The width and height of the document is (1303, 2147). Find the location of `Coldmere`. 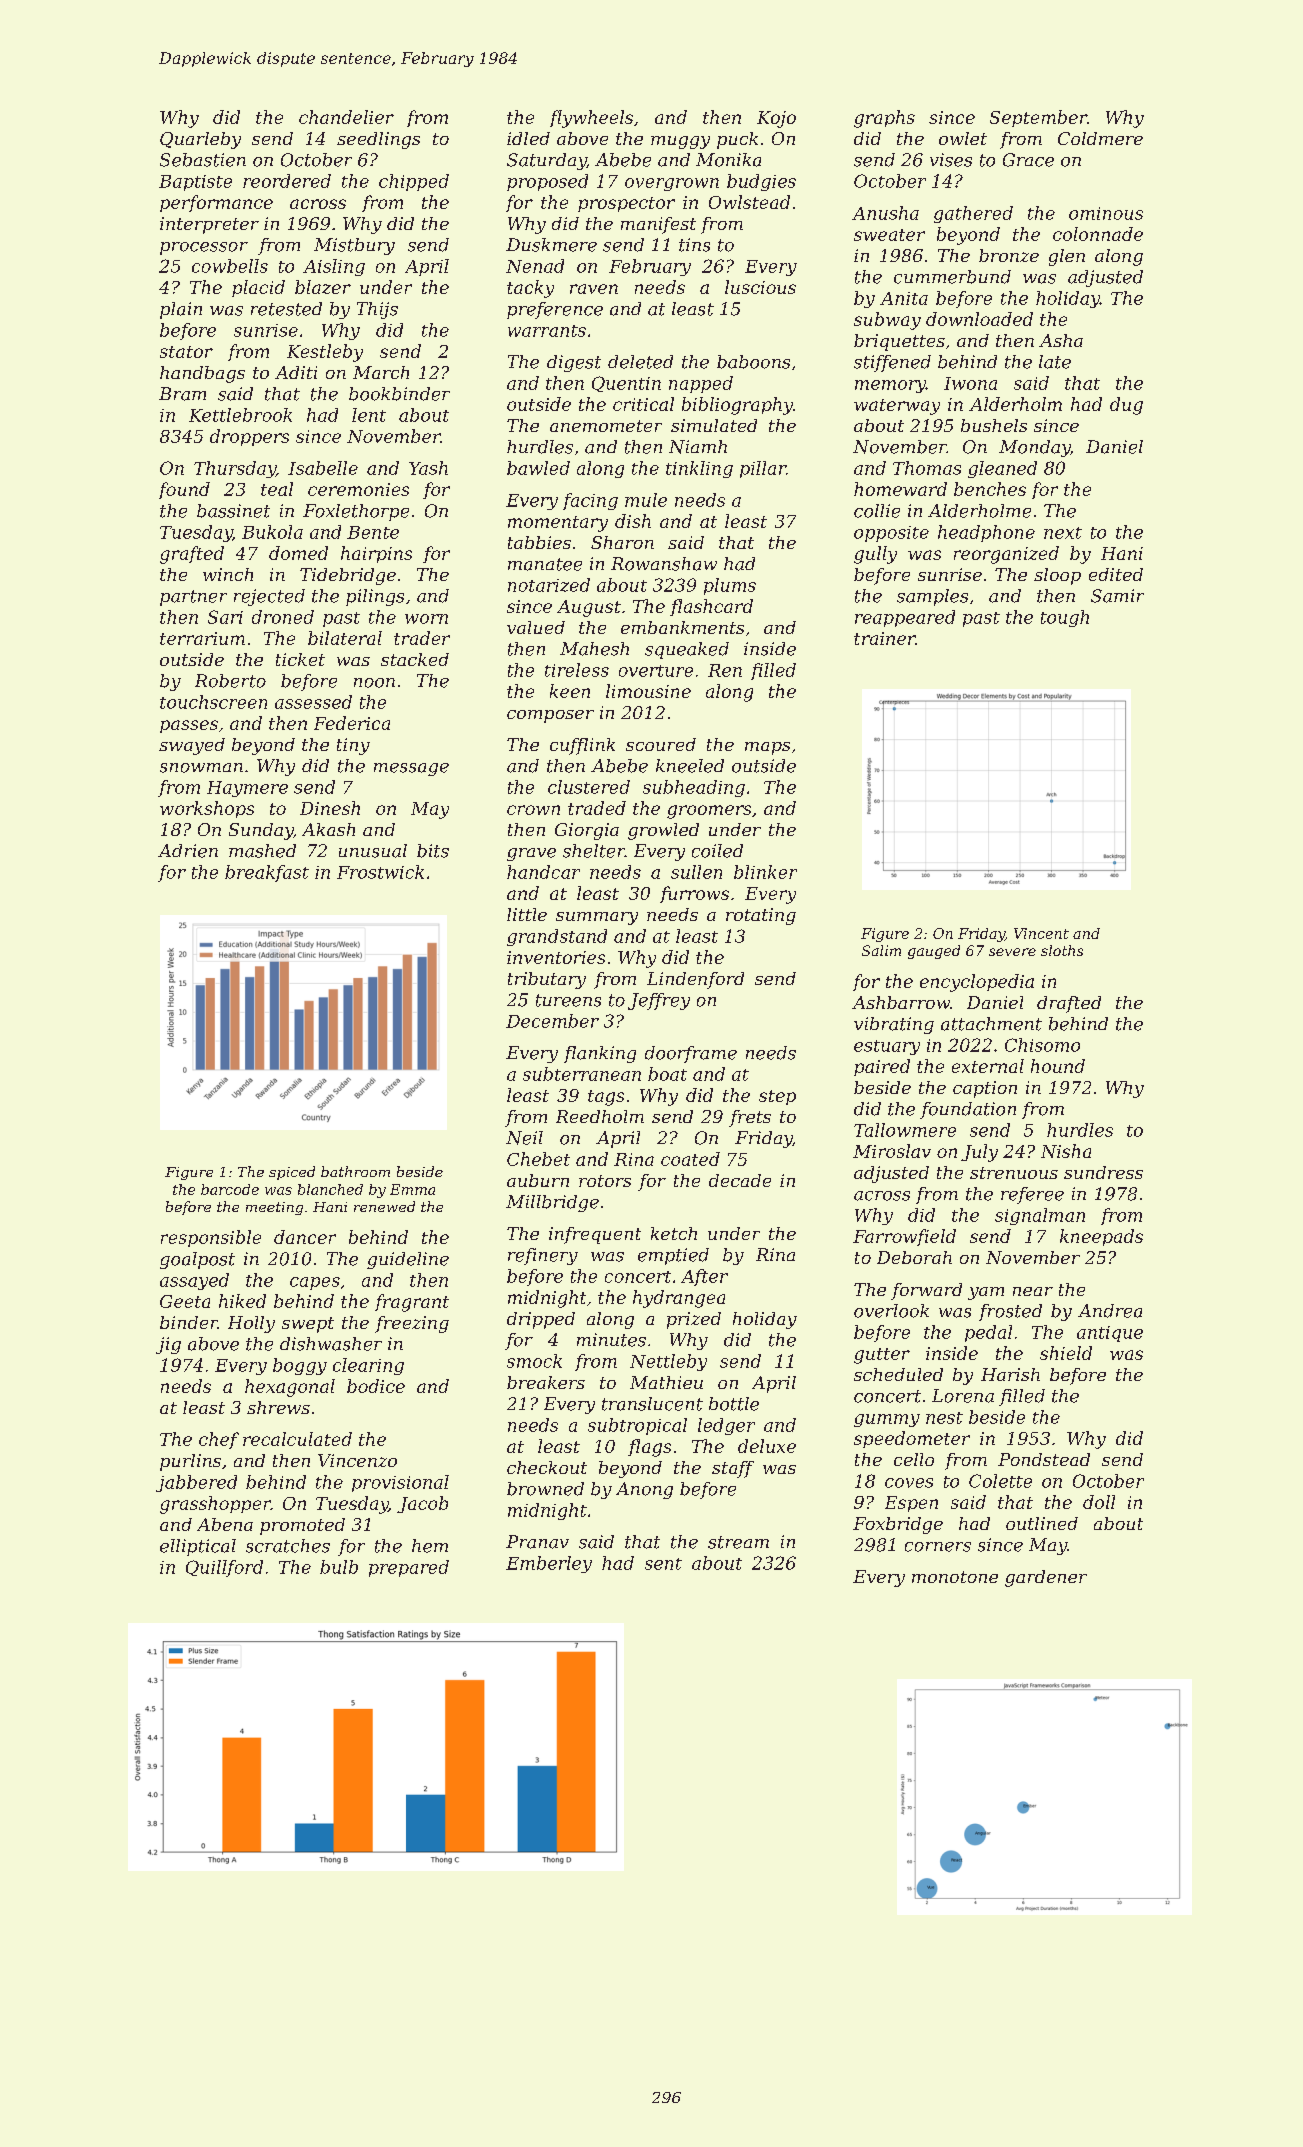

Coldmere is located at coordinates (1100, 138).
